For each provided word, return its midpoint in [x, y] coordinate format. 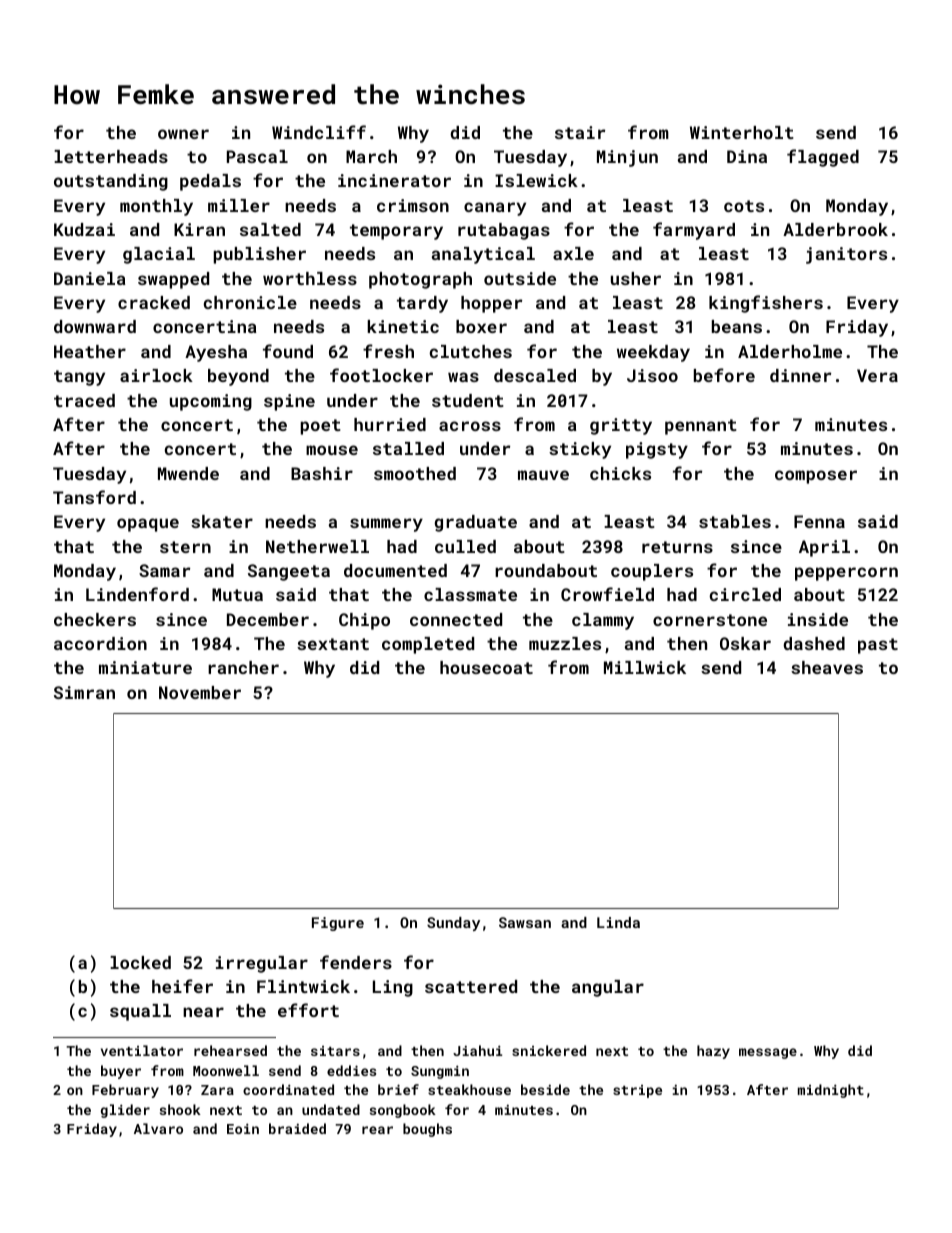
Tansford [94, 497]
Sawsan [525, 922]
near [203, 1012]
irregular [262, 964]
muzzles [565, 643]
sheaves [827, 667]
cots [744, 206]
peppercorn [846, 574]
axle [573, 253]
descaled [535, 375]
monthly [156, 207]
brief [398, 1089]
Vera [877, 375]
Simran [84, 692]
